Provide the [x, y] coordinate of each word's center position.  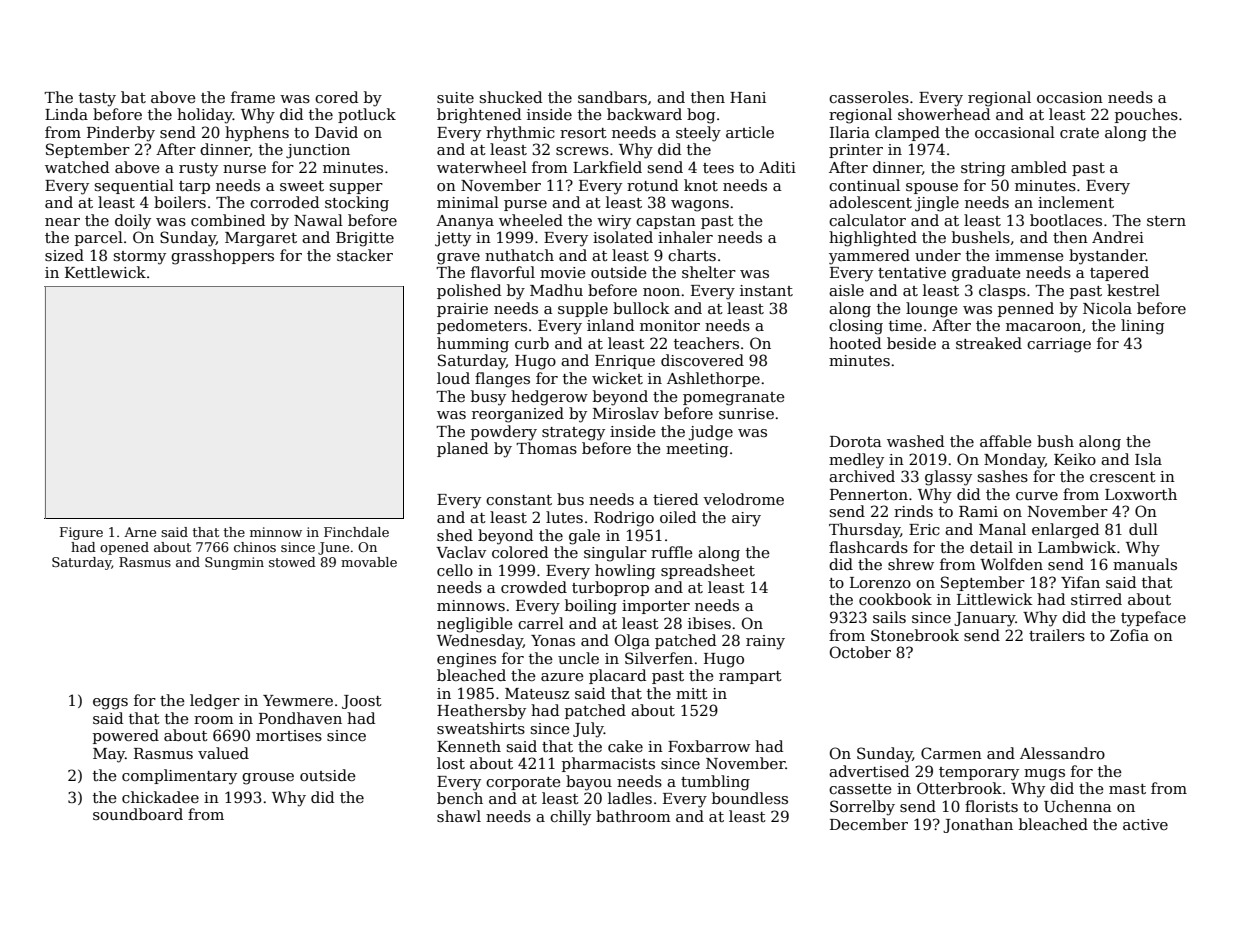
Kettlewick [105, 272]
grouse [268, 779]
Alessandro [1062, 753]
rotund [652, 185]
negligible [475, 625]
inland [610, 325]
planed [462, 449]
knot [701, 185]
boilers [180, 202]
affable [1006, 441]
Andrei [1118, 237]
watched [77, 167]
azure [562, 677]
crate [1079, 133]
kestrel [1133, 290]
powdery [504, 433]
